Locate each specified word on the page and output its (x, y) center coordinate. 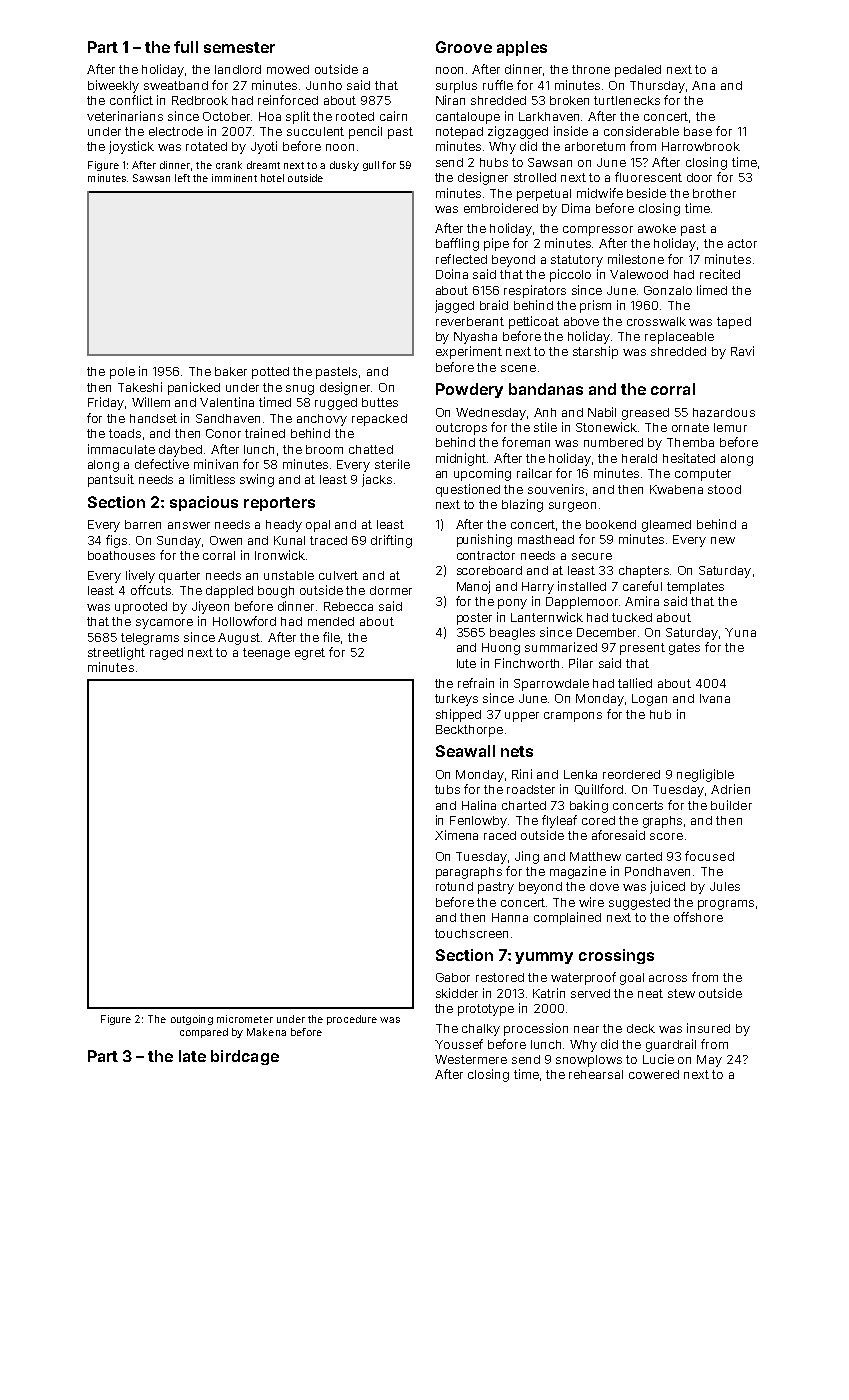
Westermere (471, 1059)
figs (116, 541)
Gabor (453, 977)
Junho (324, 85)
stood (724, 489)
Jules (725, 886)
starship (595, 352)
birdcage (245, 1057)
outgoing (192, 1020)
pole (122, 373)
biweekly (113, 86)
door (699, 177)
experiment (469, 352)
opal (318, 526)
